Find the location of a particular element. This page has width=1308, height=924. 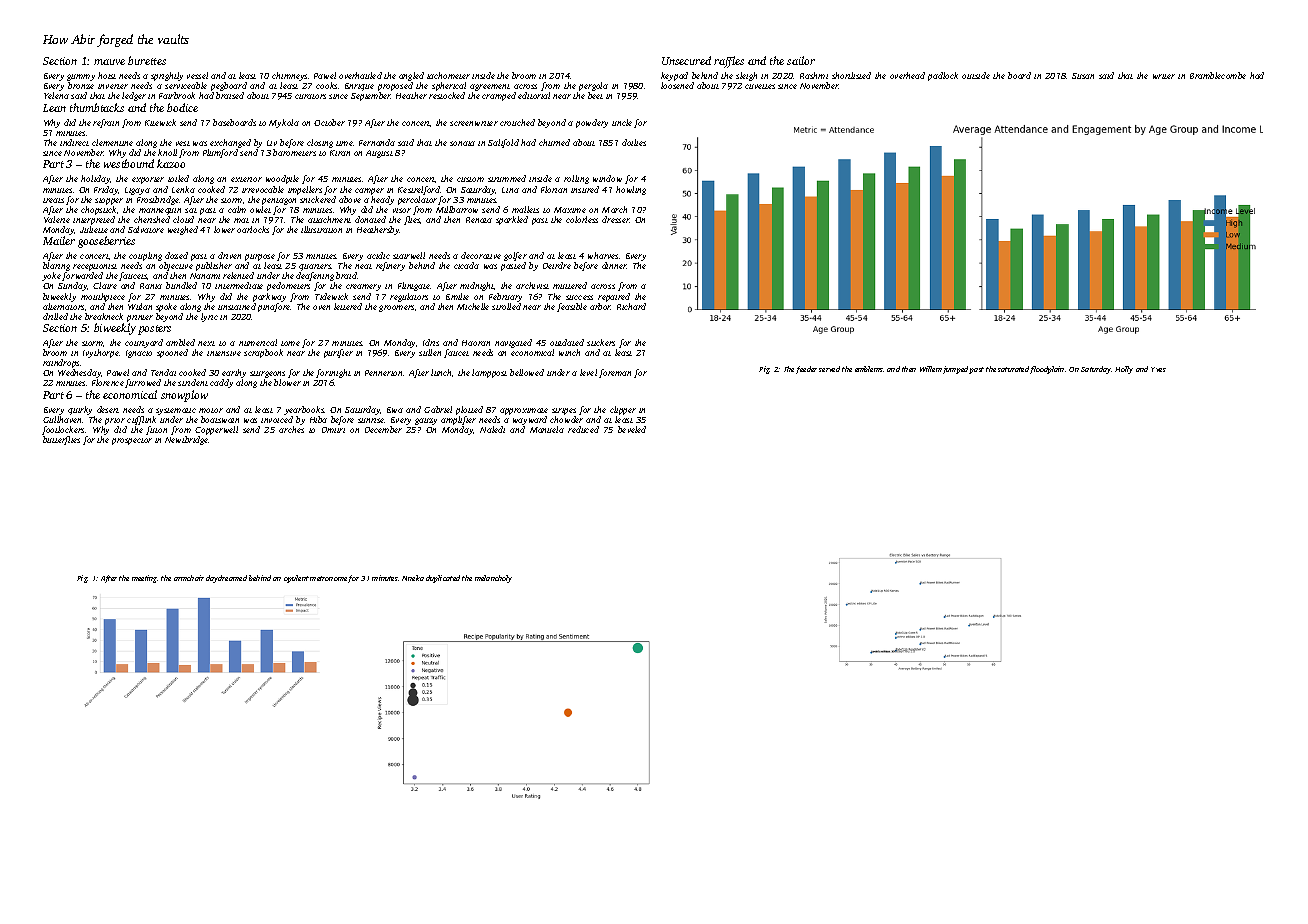

outside is located at coordinates (976, 75).
